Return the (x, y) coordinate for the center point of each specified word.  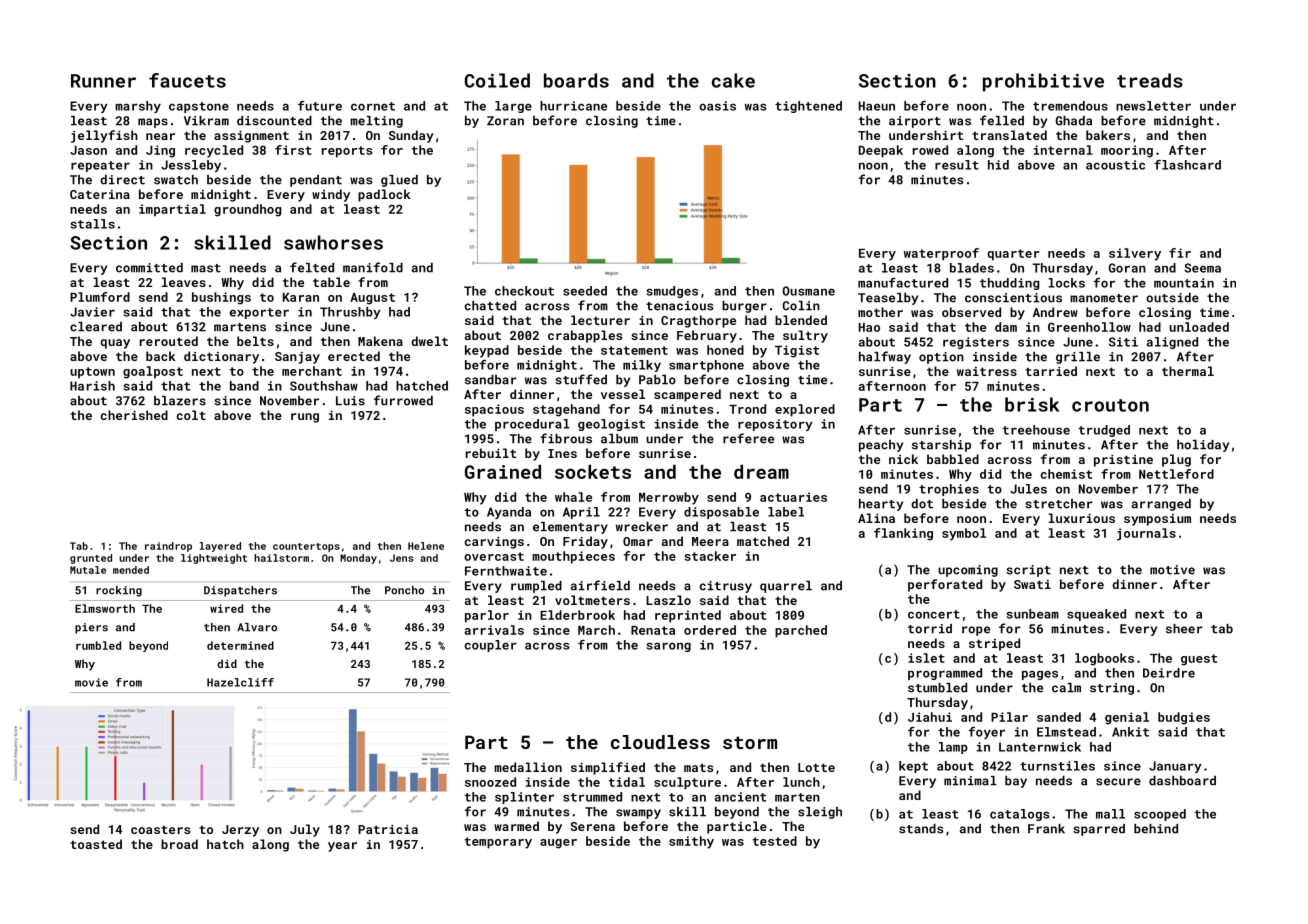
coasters (160, 829)
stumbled (937, 688)
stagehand (566, 410)
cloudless (660, 742)
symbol (964, 534)
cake (733, 80)
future (320, 106)
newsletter (1153, 106)
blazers (180, 401)
